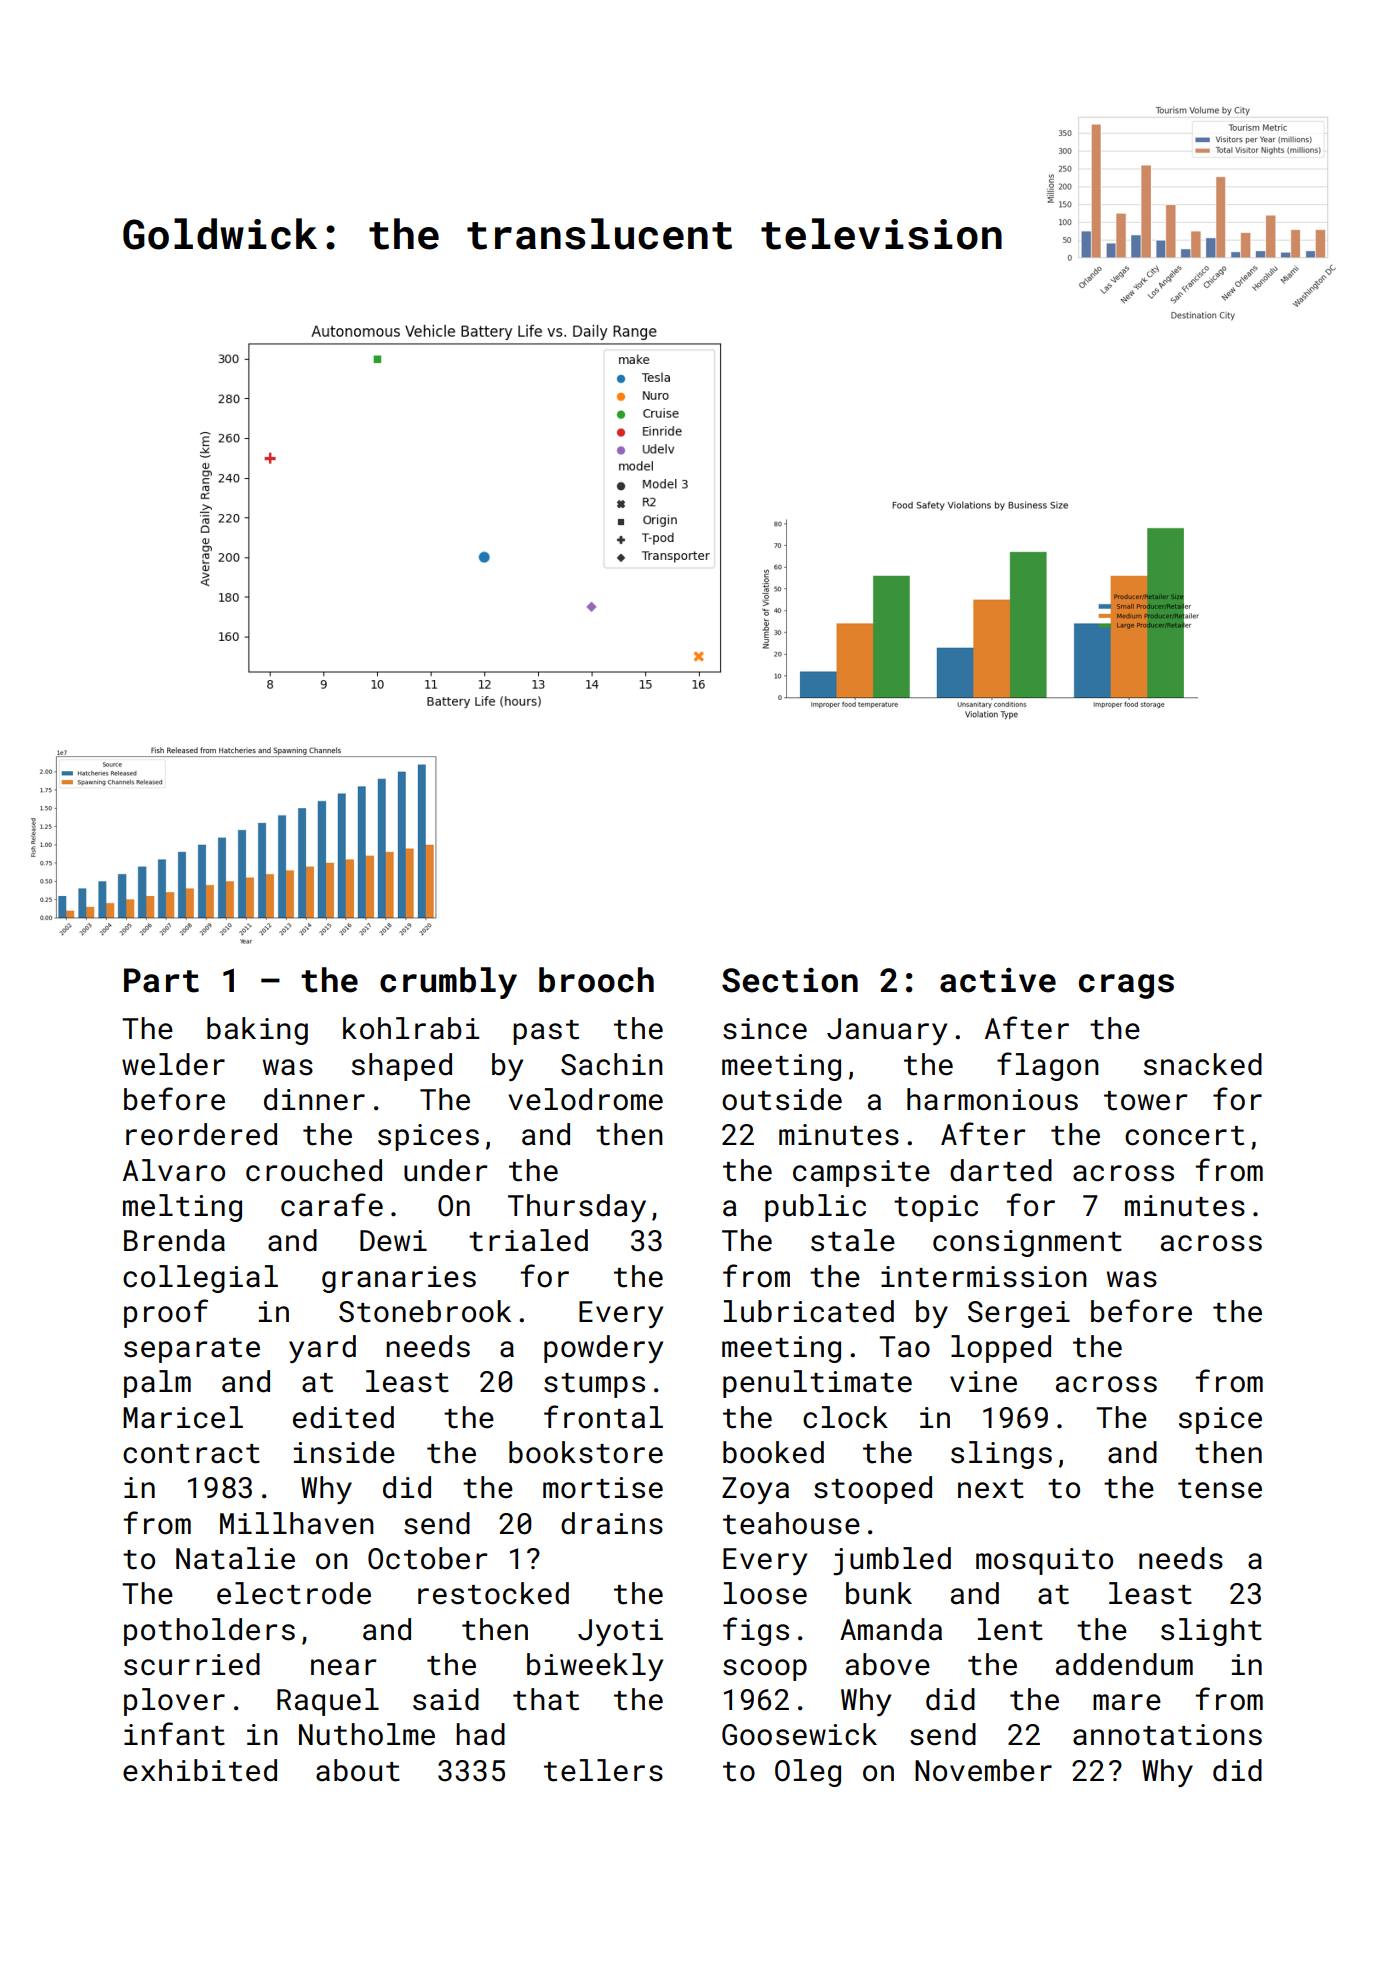 This page has height=1969, width=1386. What do you see at coordinates (393, 1241) in the page?
I see `Dewi` at bounding box center [393, 1241].
